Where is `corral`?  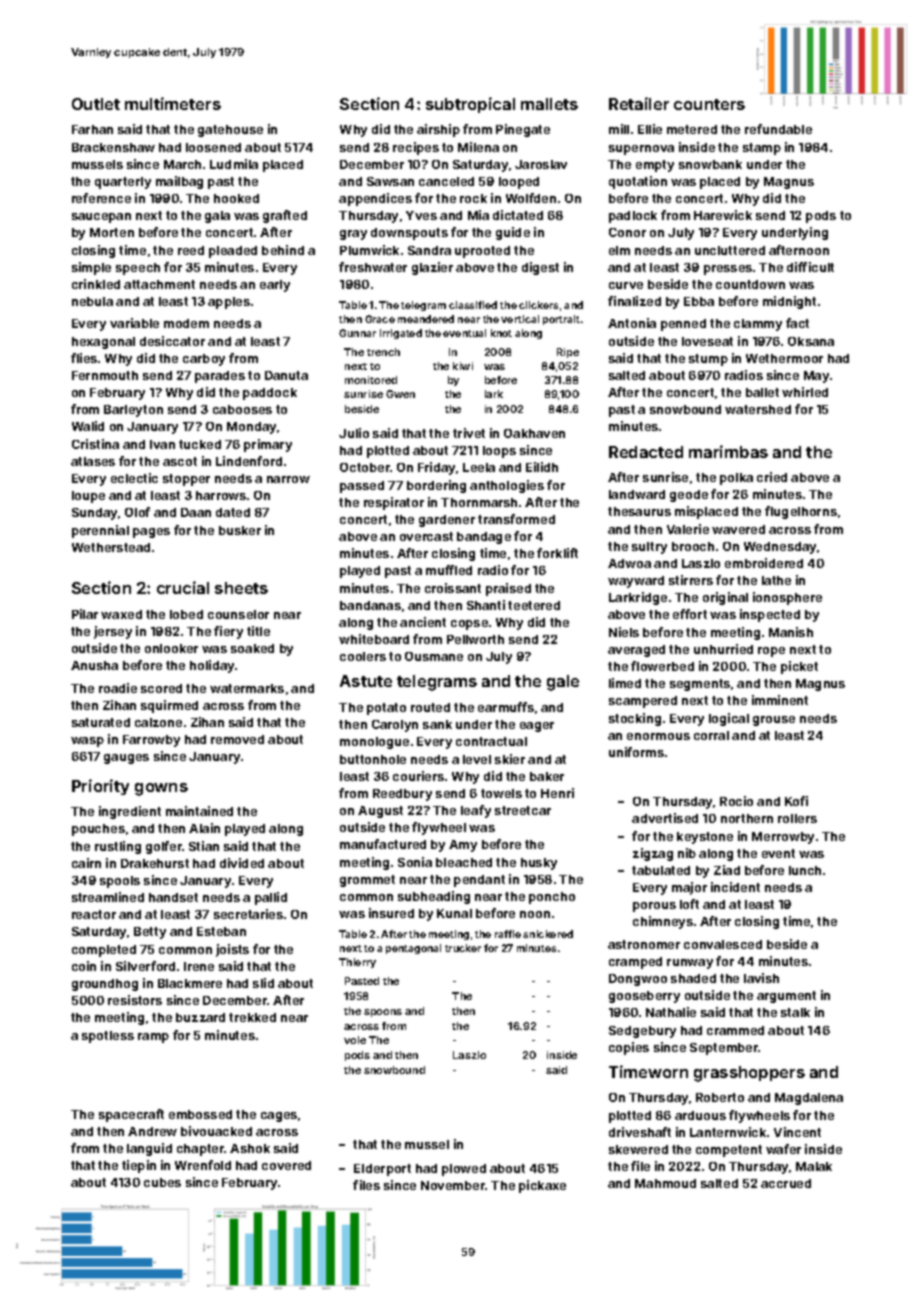 corral is located at coordinates (711, 735).
